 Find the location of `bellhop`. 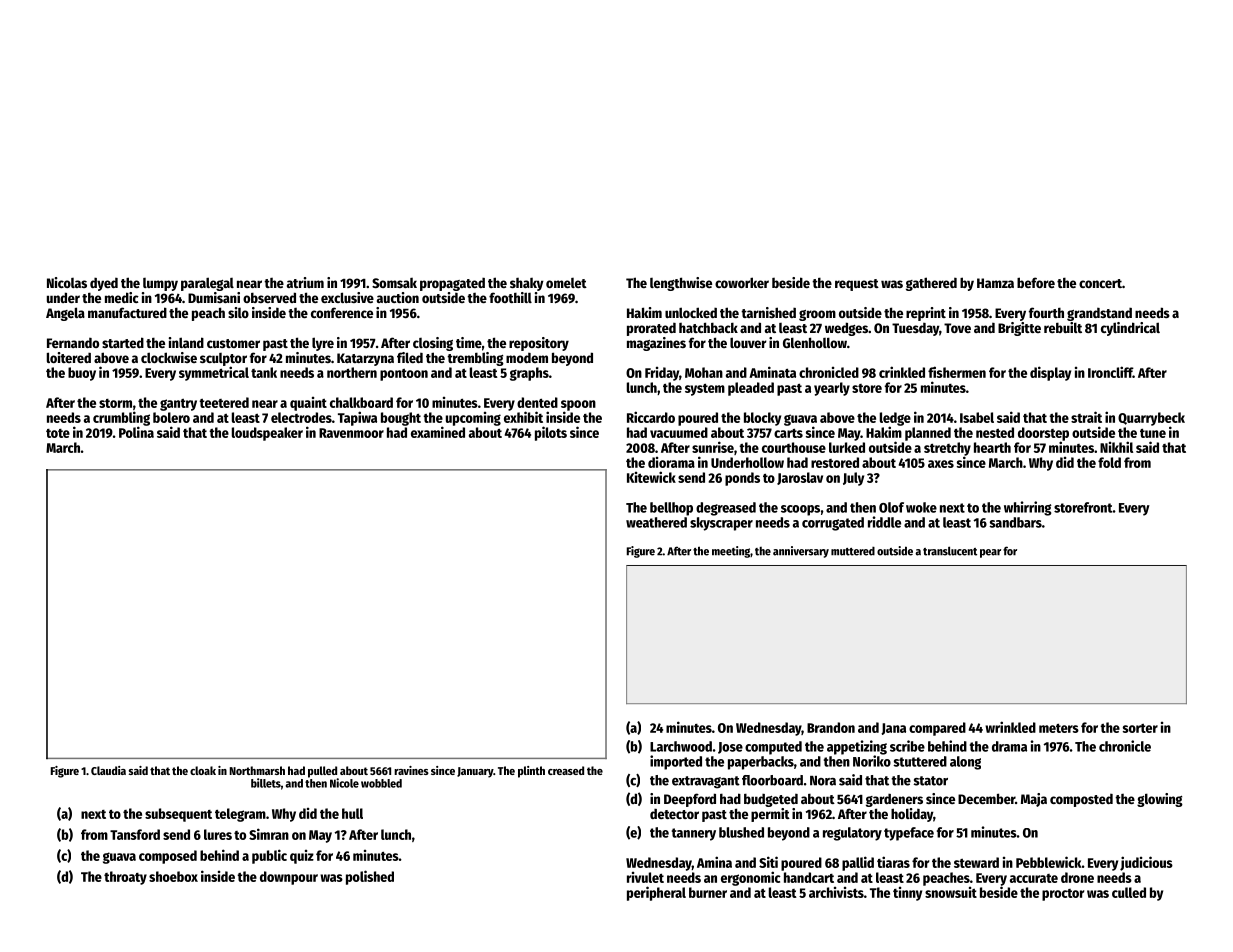

bellhop is located at coordinates (671, 509).
